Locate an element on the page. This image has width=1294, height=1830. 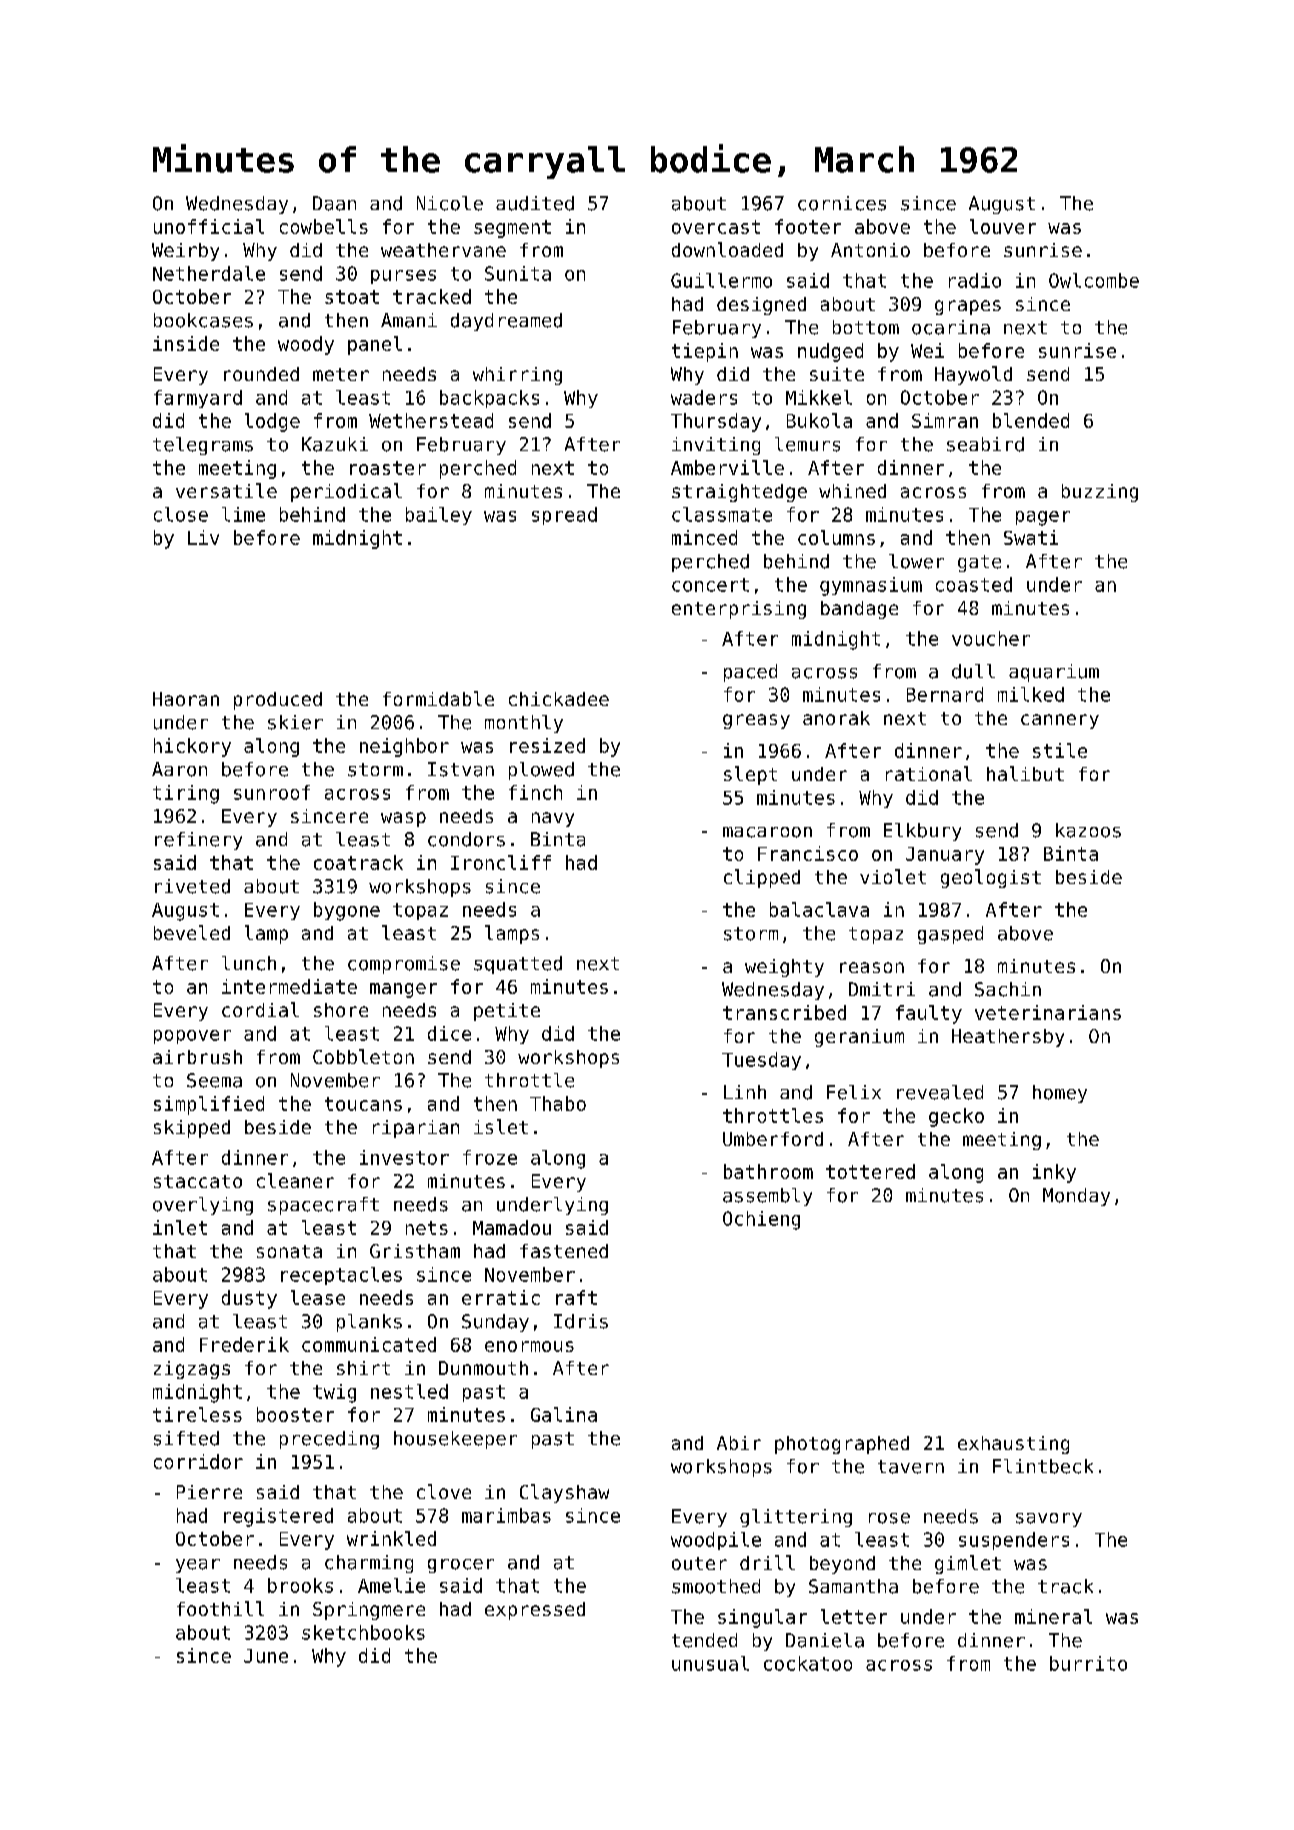
tiring is located at coordinates (186, 794).
